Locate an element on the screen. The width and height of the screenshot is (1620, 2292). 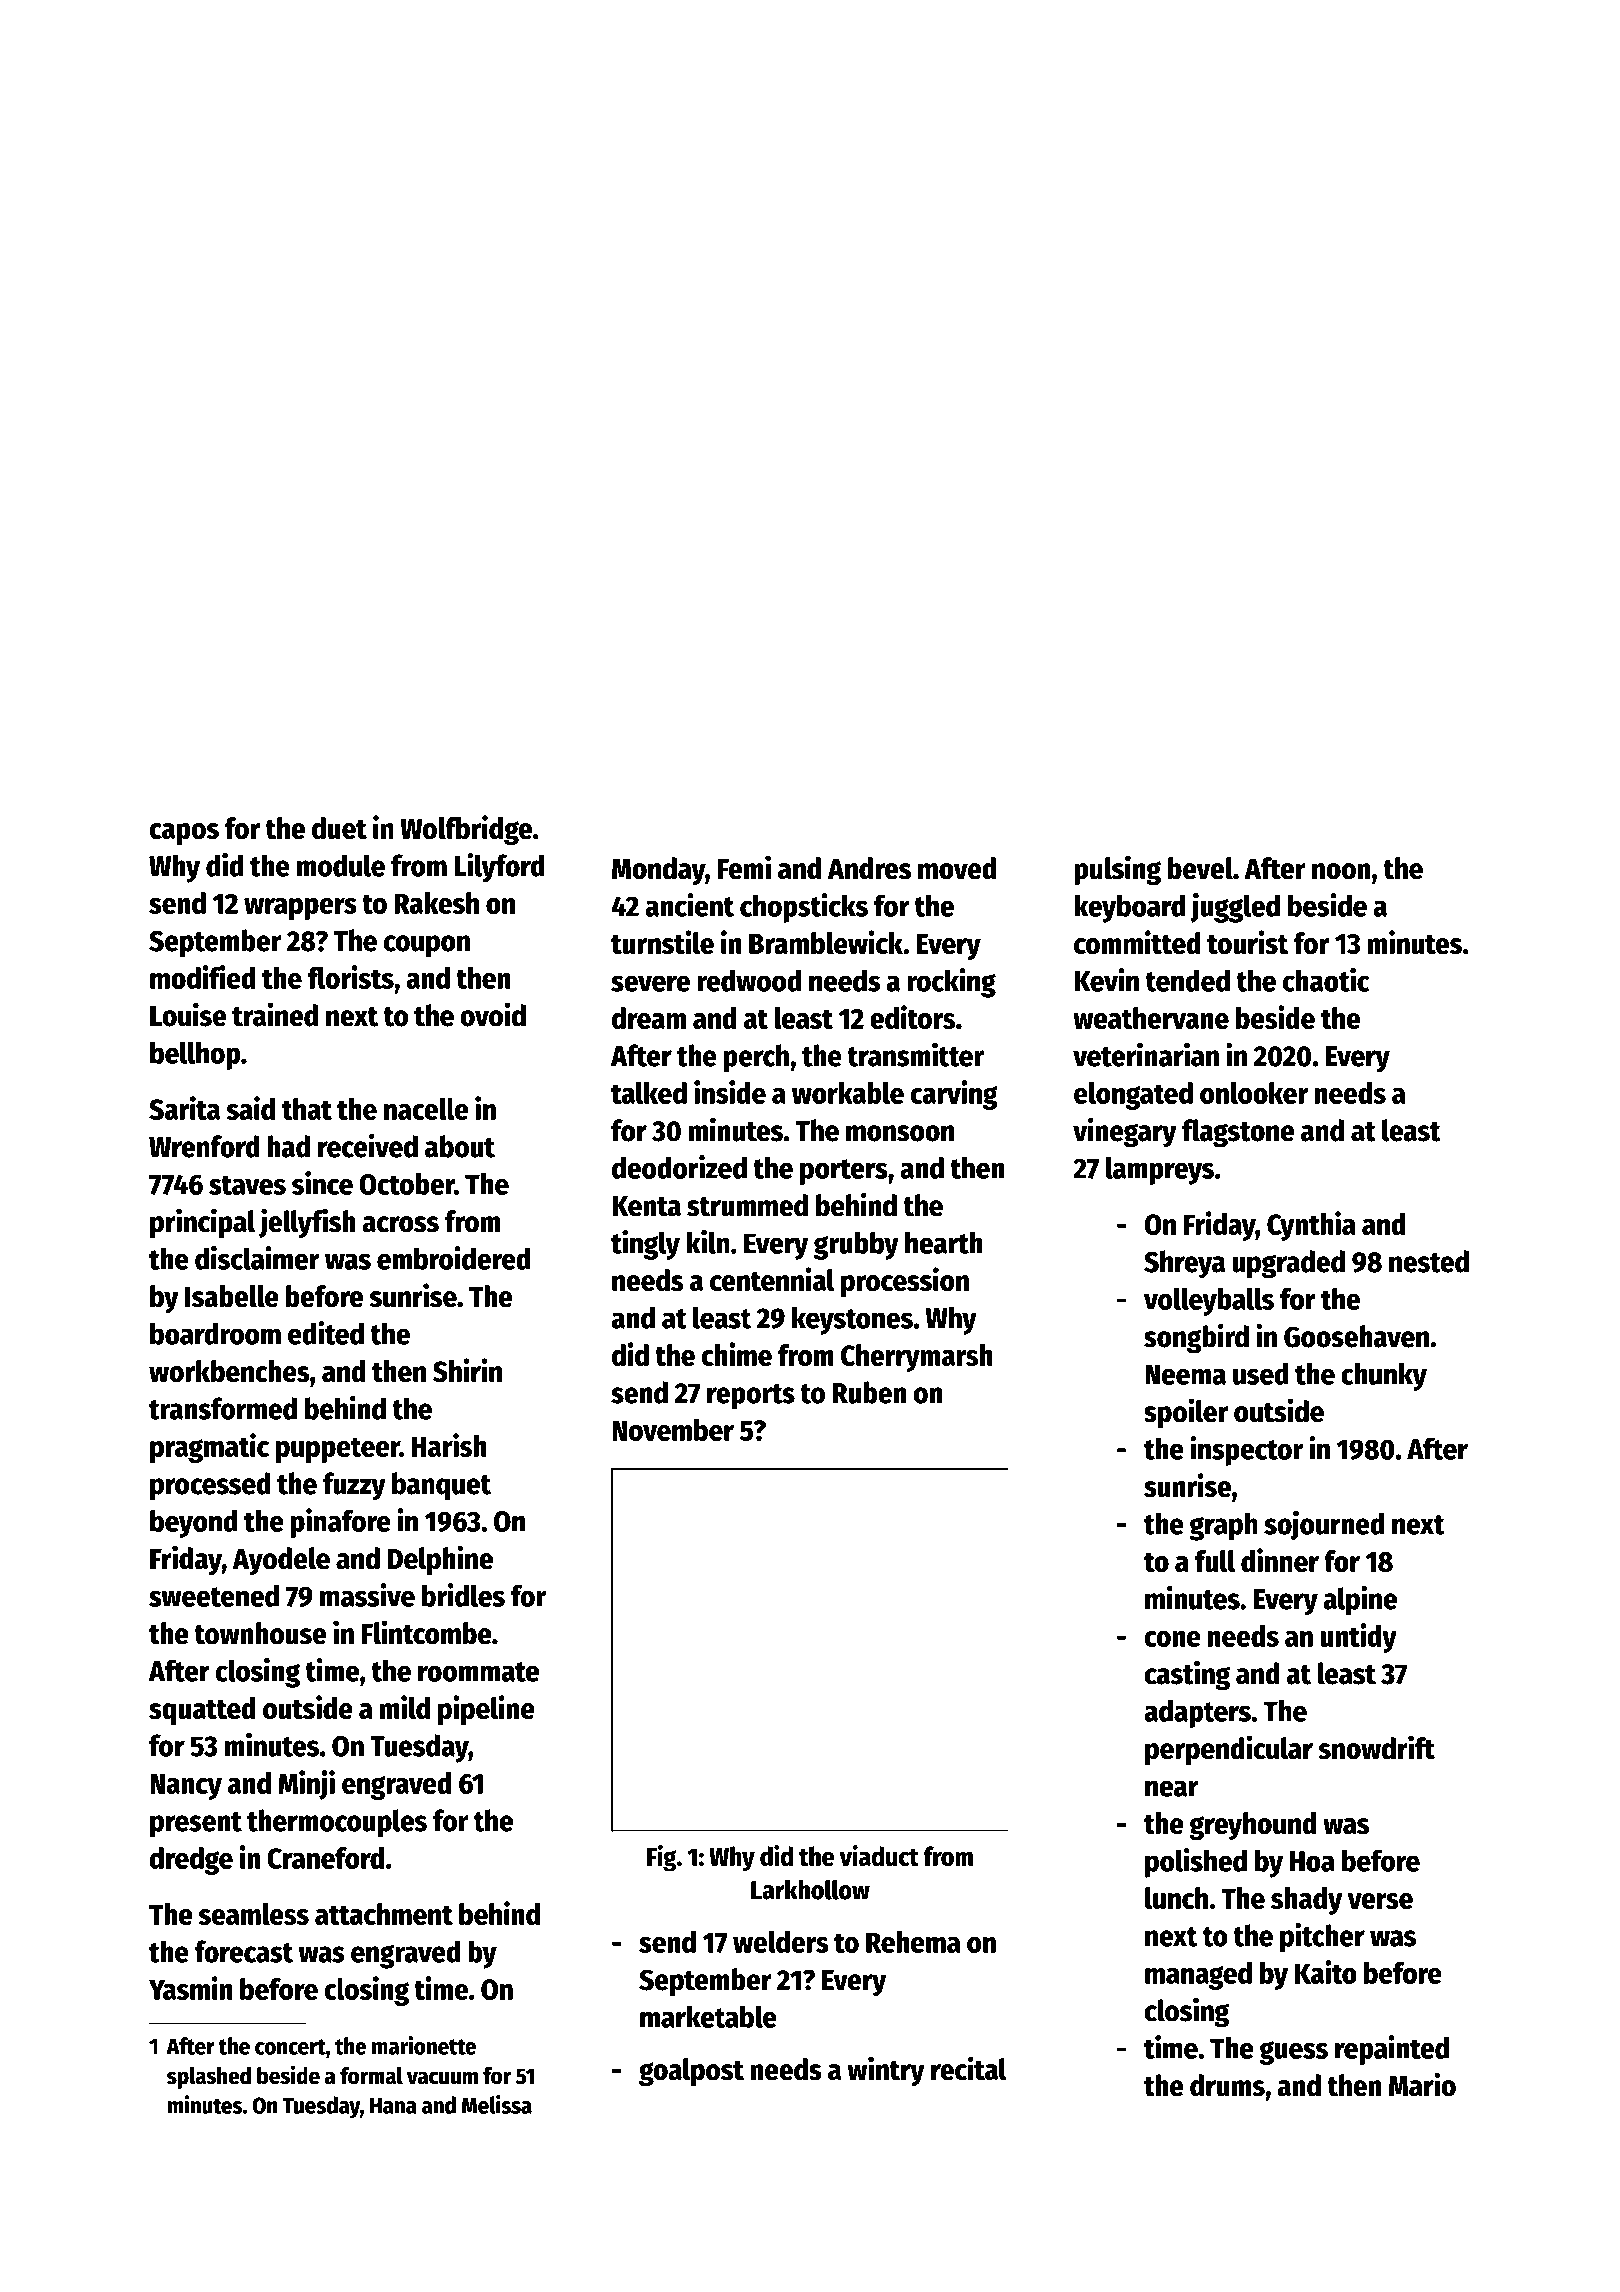
sojourned is located at coordinates (1324, 1526).
